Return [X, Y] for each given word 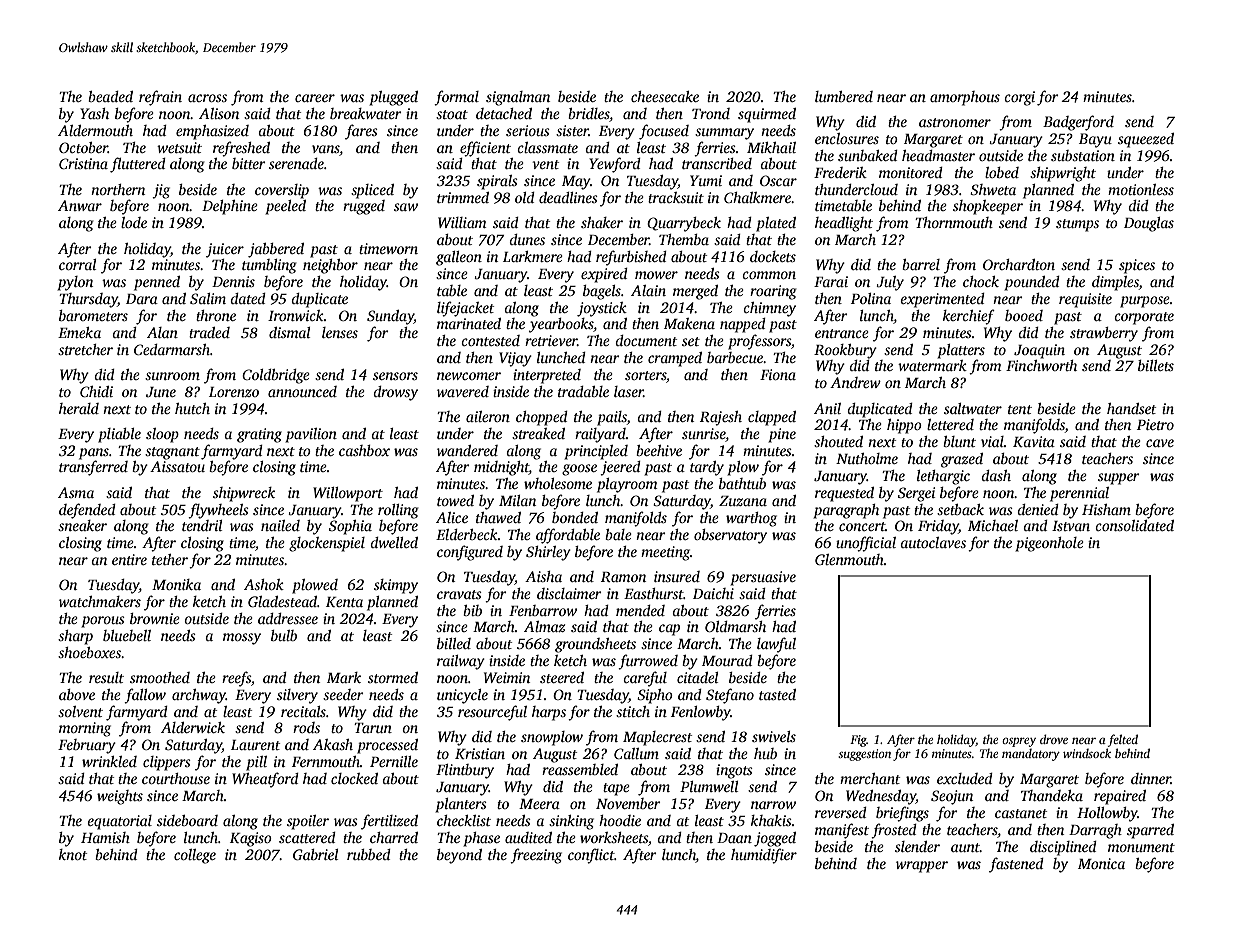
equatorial [119, 822]
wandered [467, 450]
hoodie [620, 820]
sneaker [82, 525]
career [315, 98]
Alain [648, 290]
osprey [1019, 742]
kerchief [969, 317]
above [77, 694]
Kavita [1034, 441]
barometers [93, 315]
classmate [547, 147]
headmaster [938, 155]
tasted [777, 694]
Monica [1101, 863]
